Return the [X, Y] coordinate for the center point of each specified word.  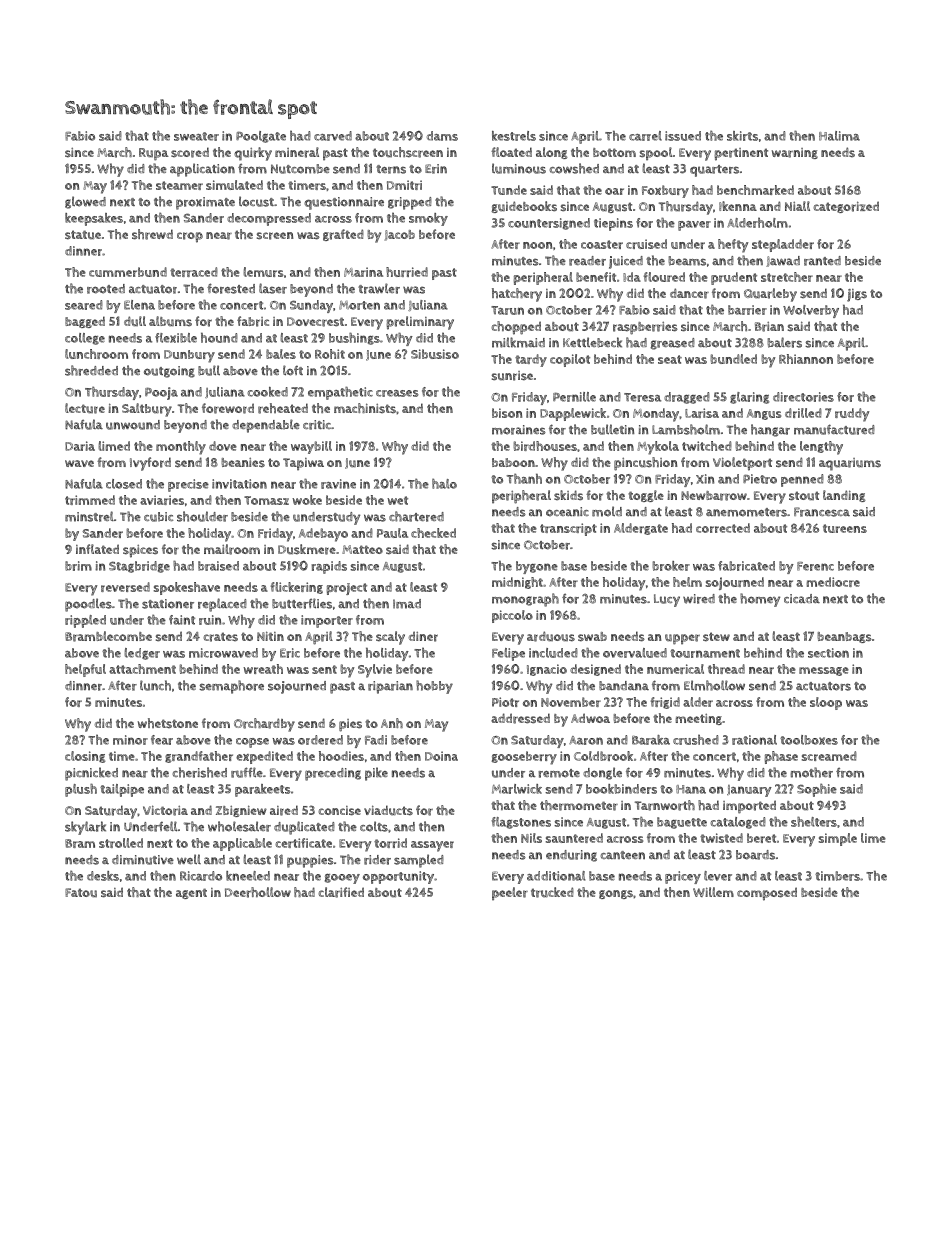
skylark [85, 828]
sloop [826, 703]
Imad [407, 604]
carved [333, 136]
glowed [85, 202]
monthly [181, 448]
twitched [707, 446]
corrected [723, 528]
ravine [338, 484]
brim [78, 566]
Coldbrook [603, 756]
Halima [839, 136]
